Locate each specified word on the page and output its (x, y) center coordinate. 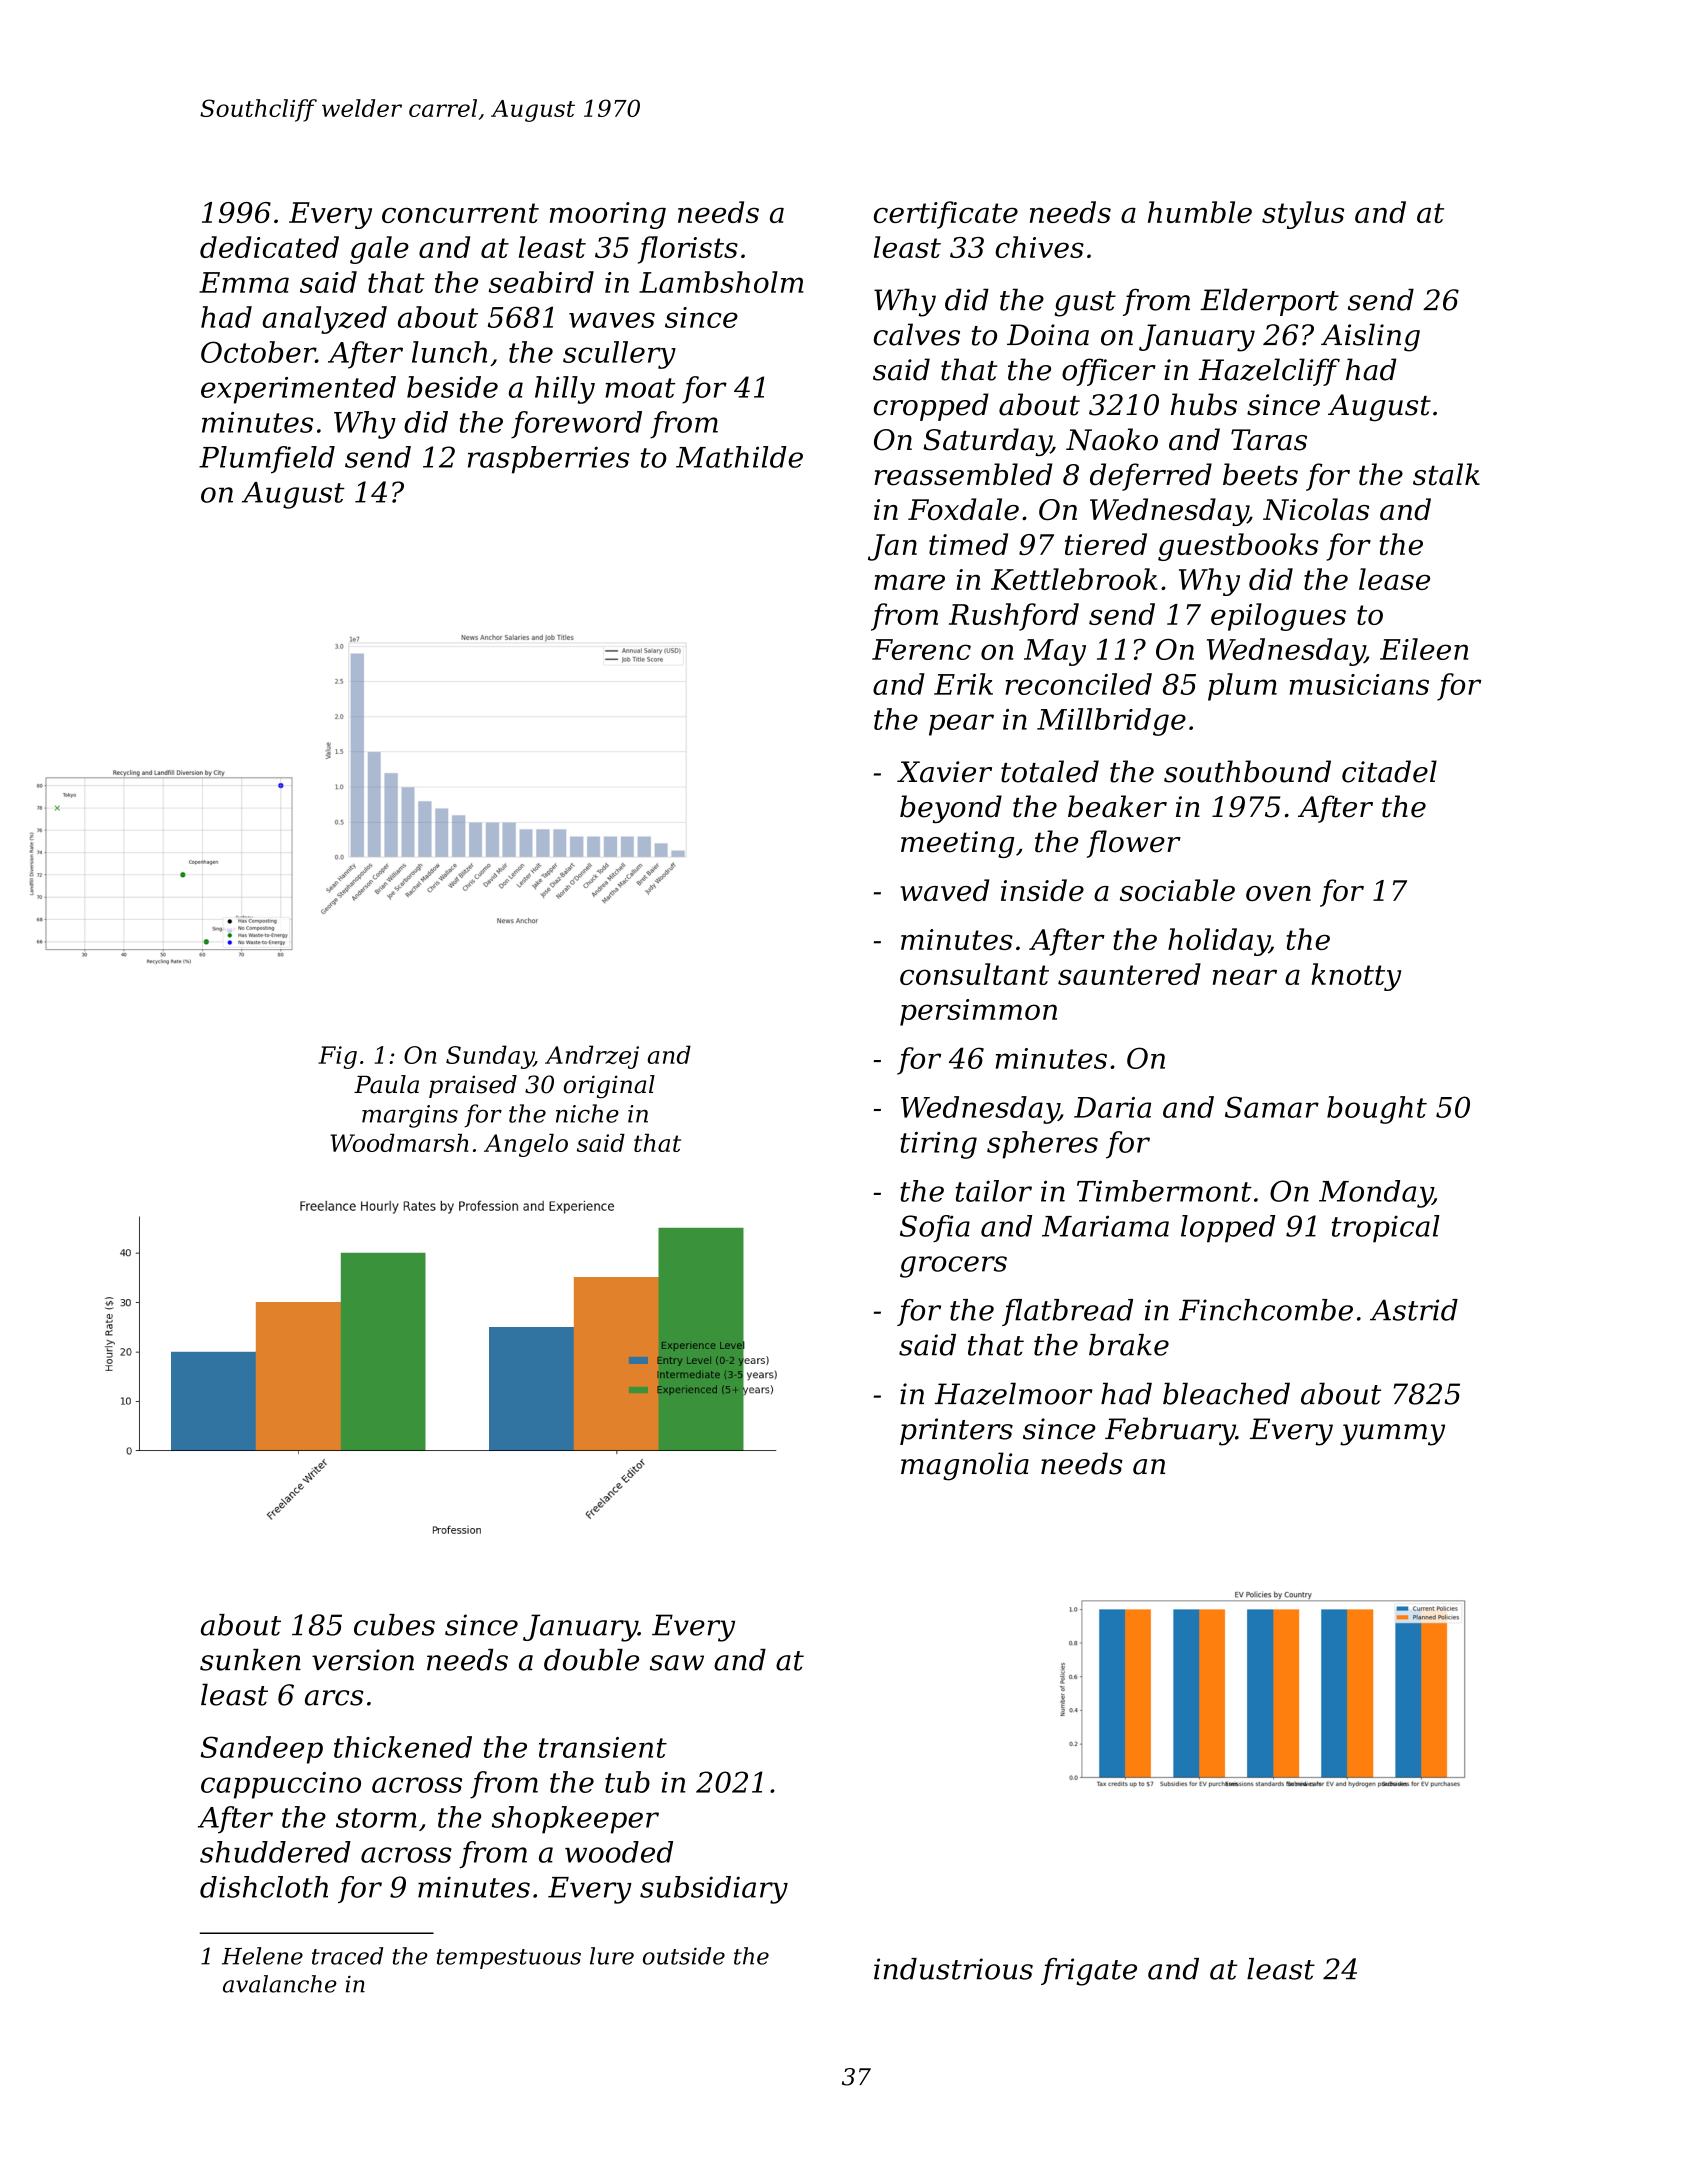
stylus (1303, 215)
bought (1377, 1110)
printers (956, 1431)
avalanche (280, 1984)
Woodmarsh (399, 1143)
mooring (608, 215)
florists (688, 250)
